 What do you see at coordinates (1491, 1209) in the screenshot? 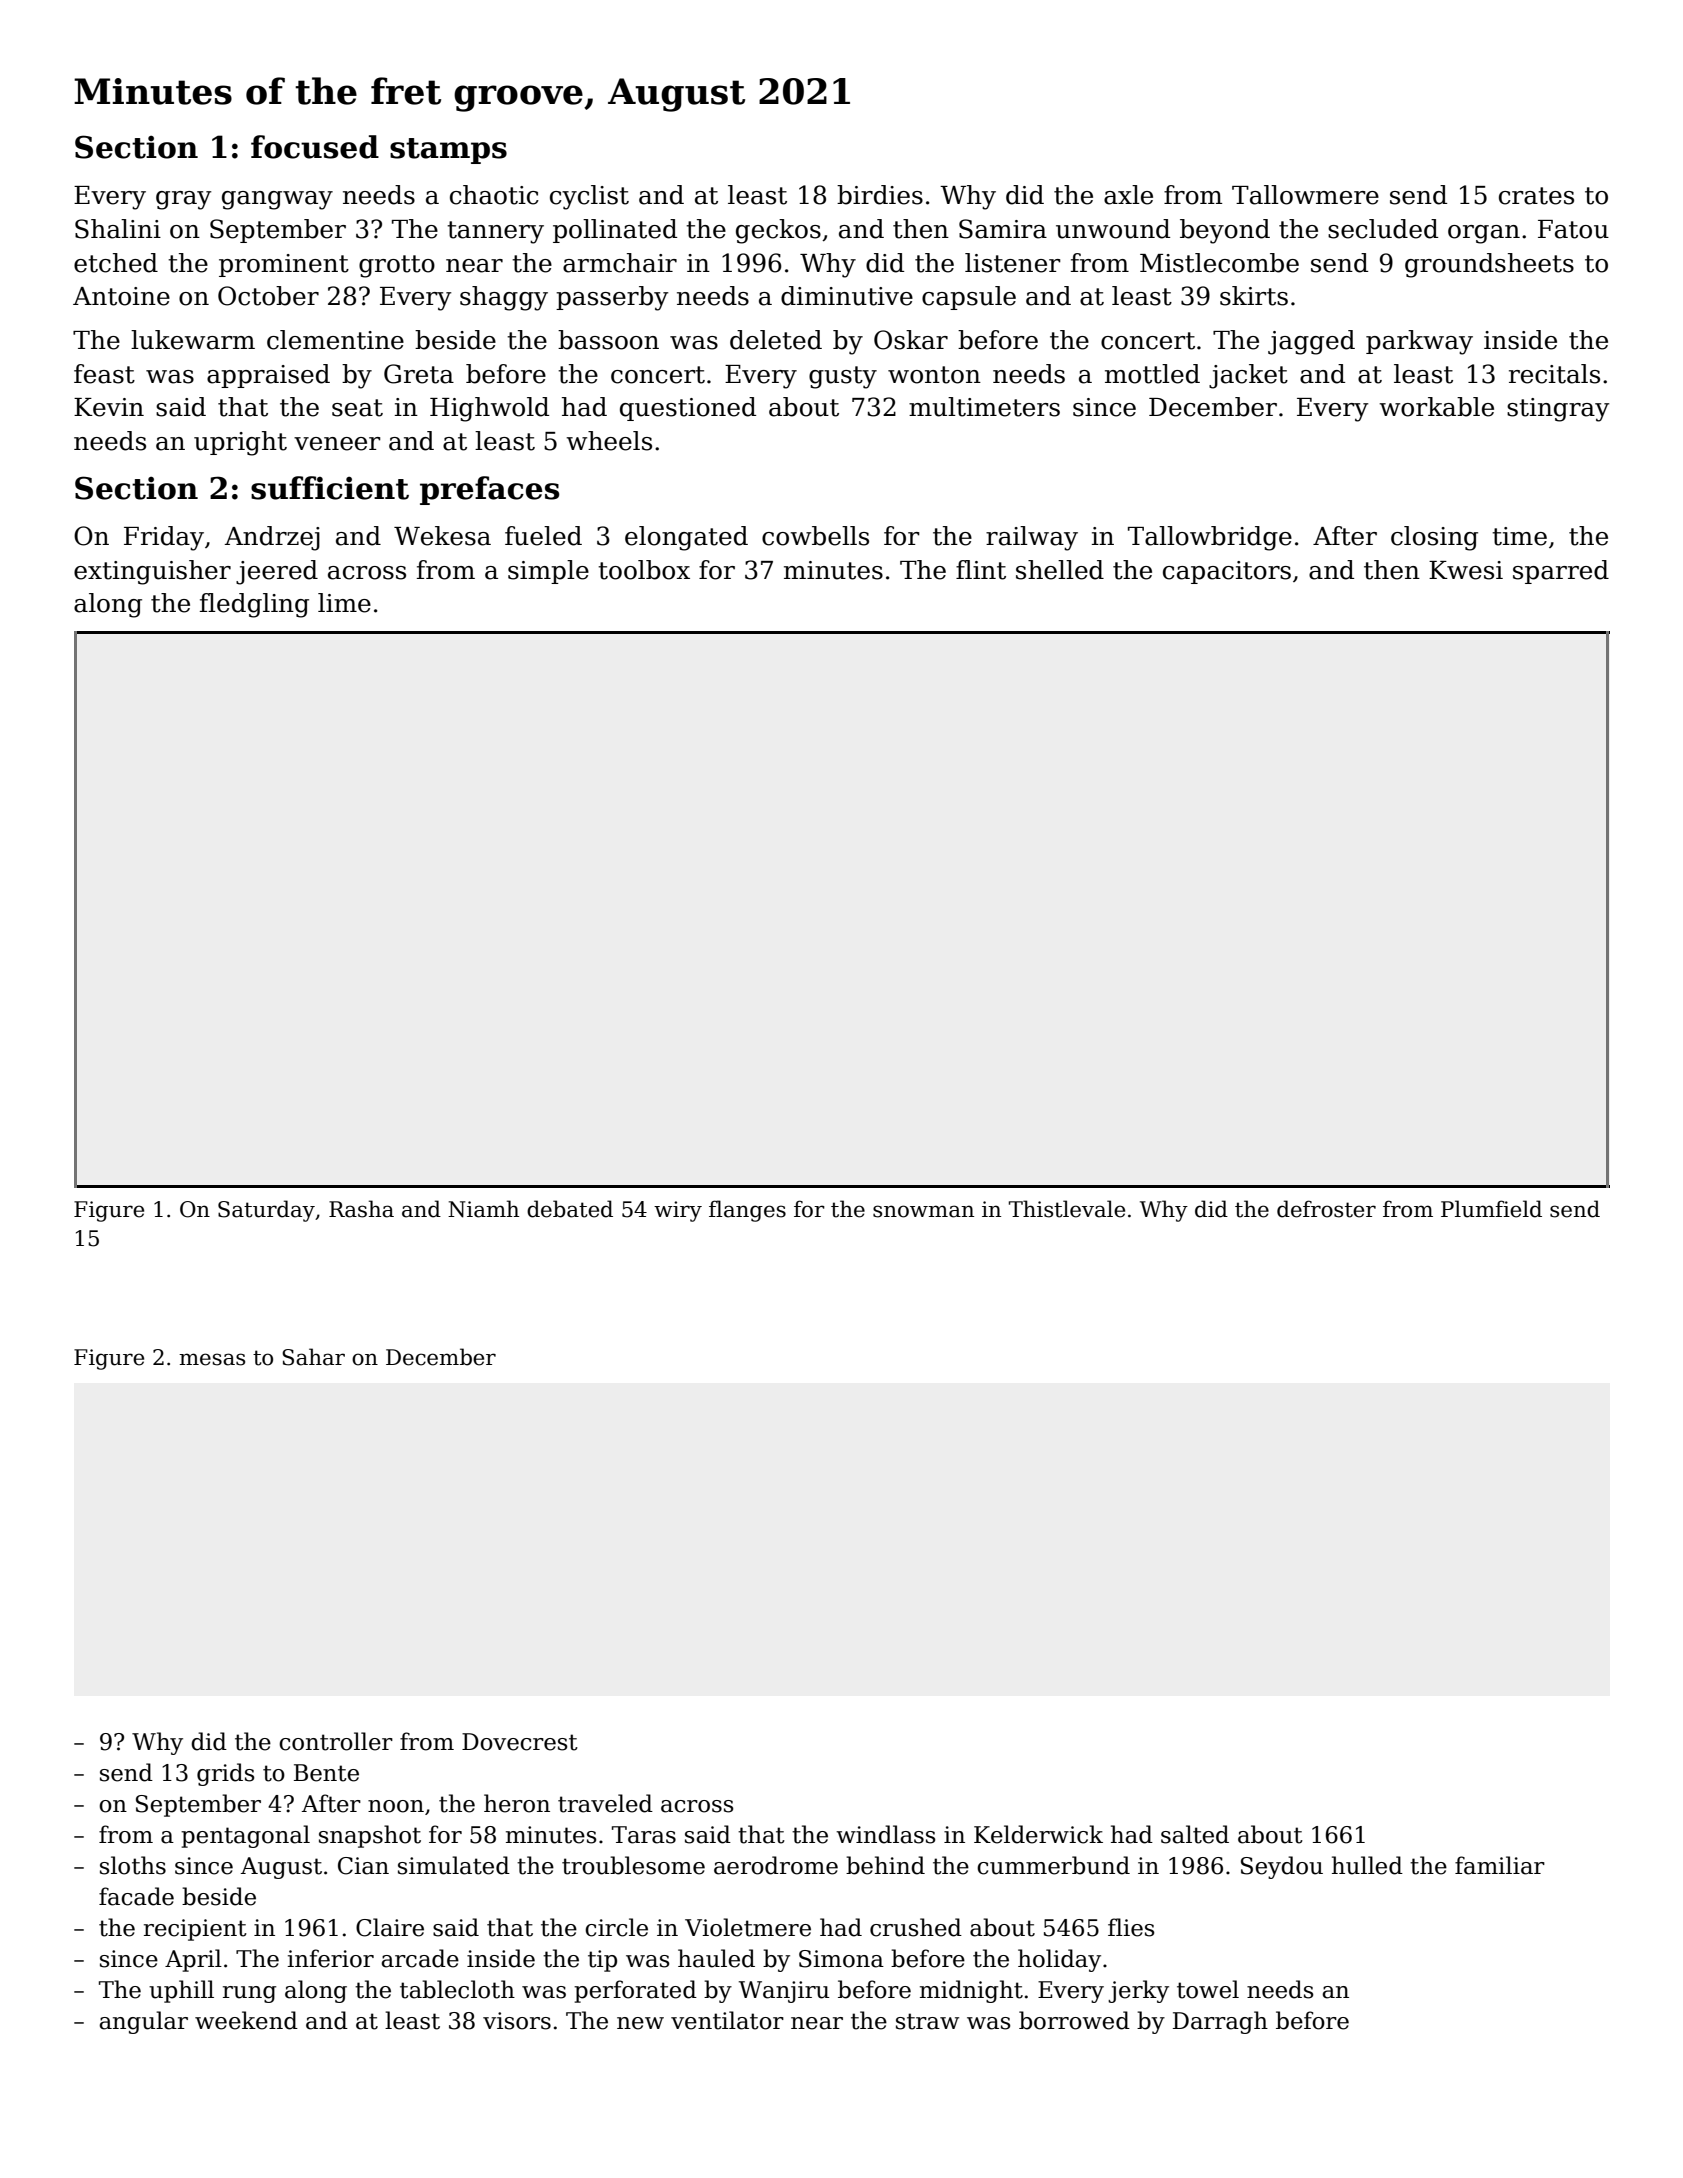
I see `Plumfield` at bounding box center [1491, 1209].
